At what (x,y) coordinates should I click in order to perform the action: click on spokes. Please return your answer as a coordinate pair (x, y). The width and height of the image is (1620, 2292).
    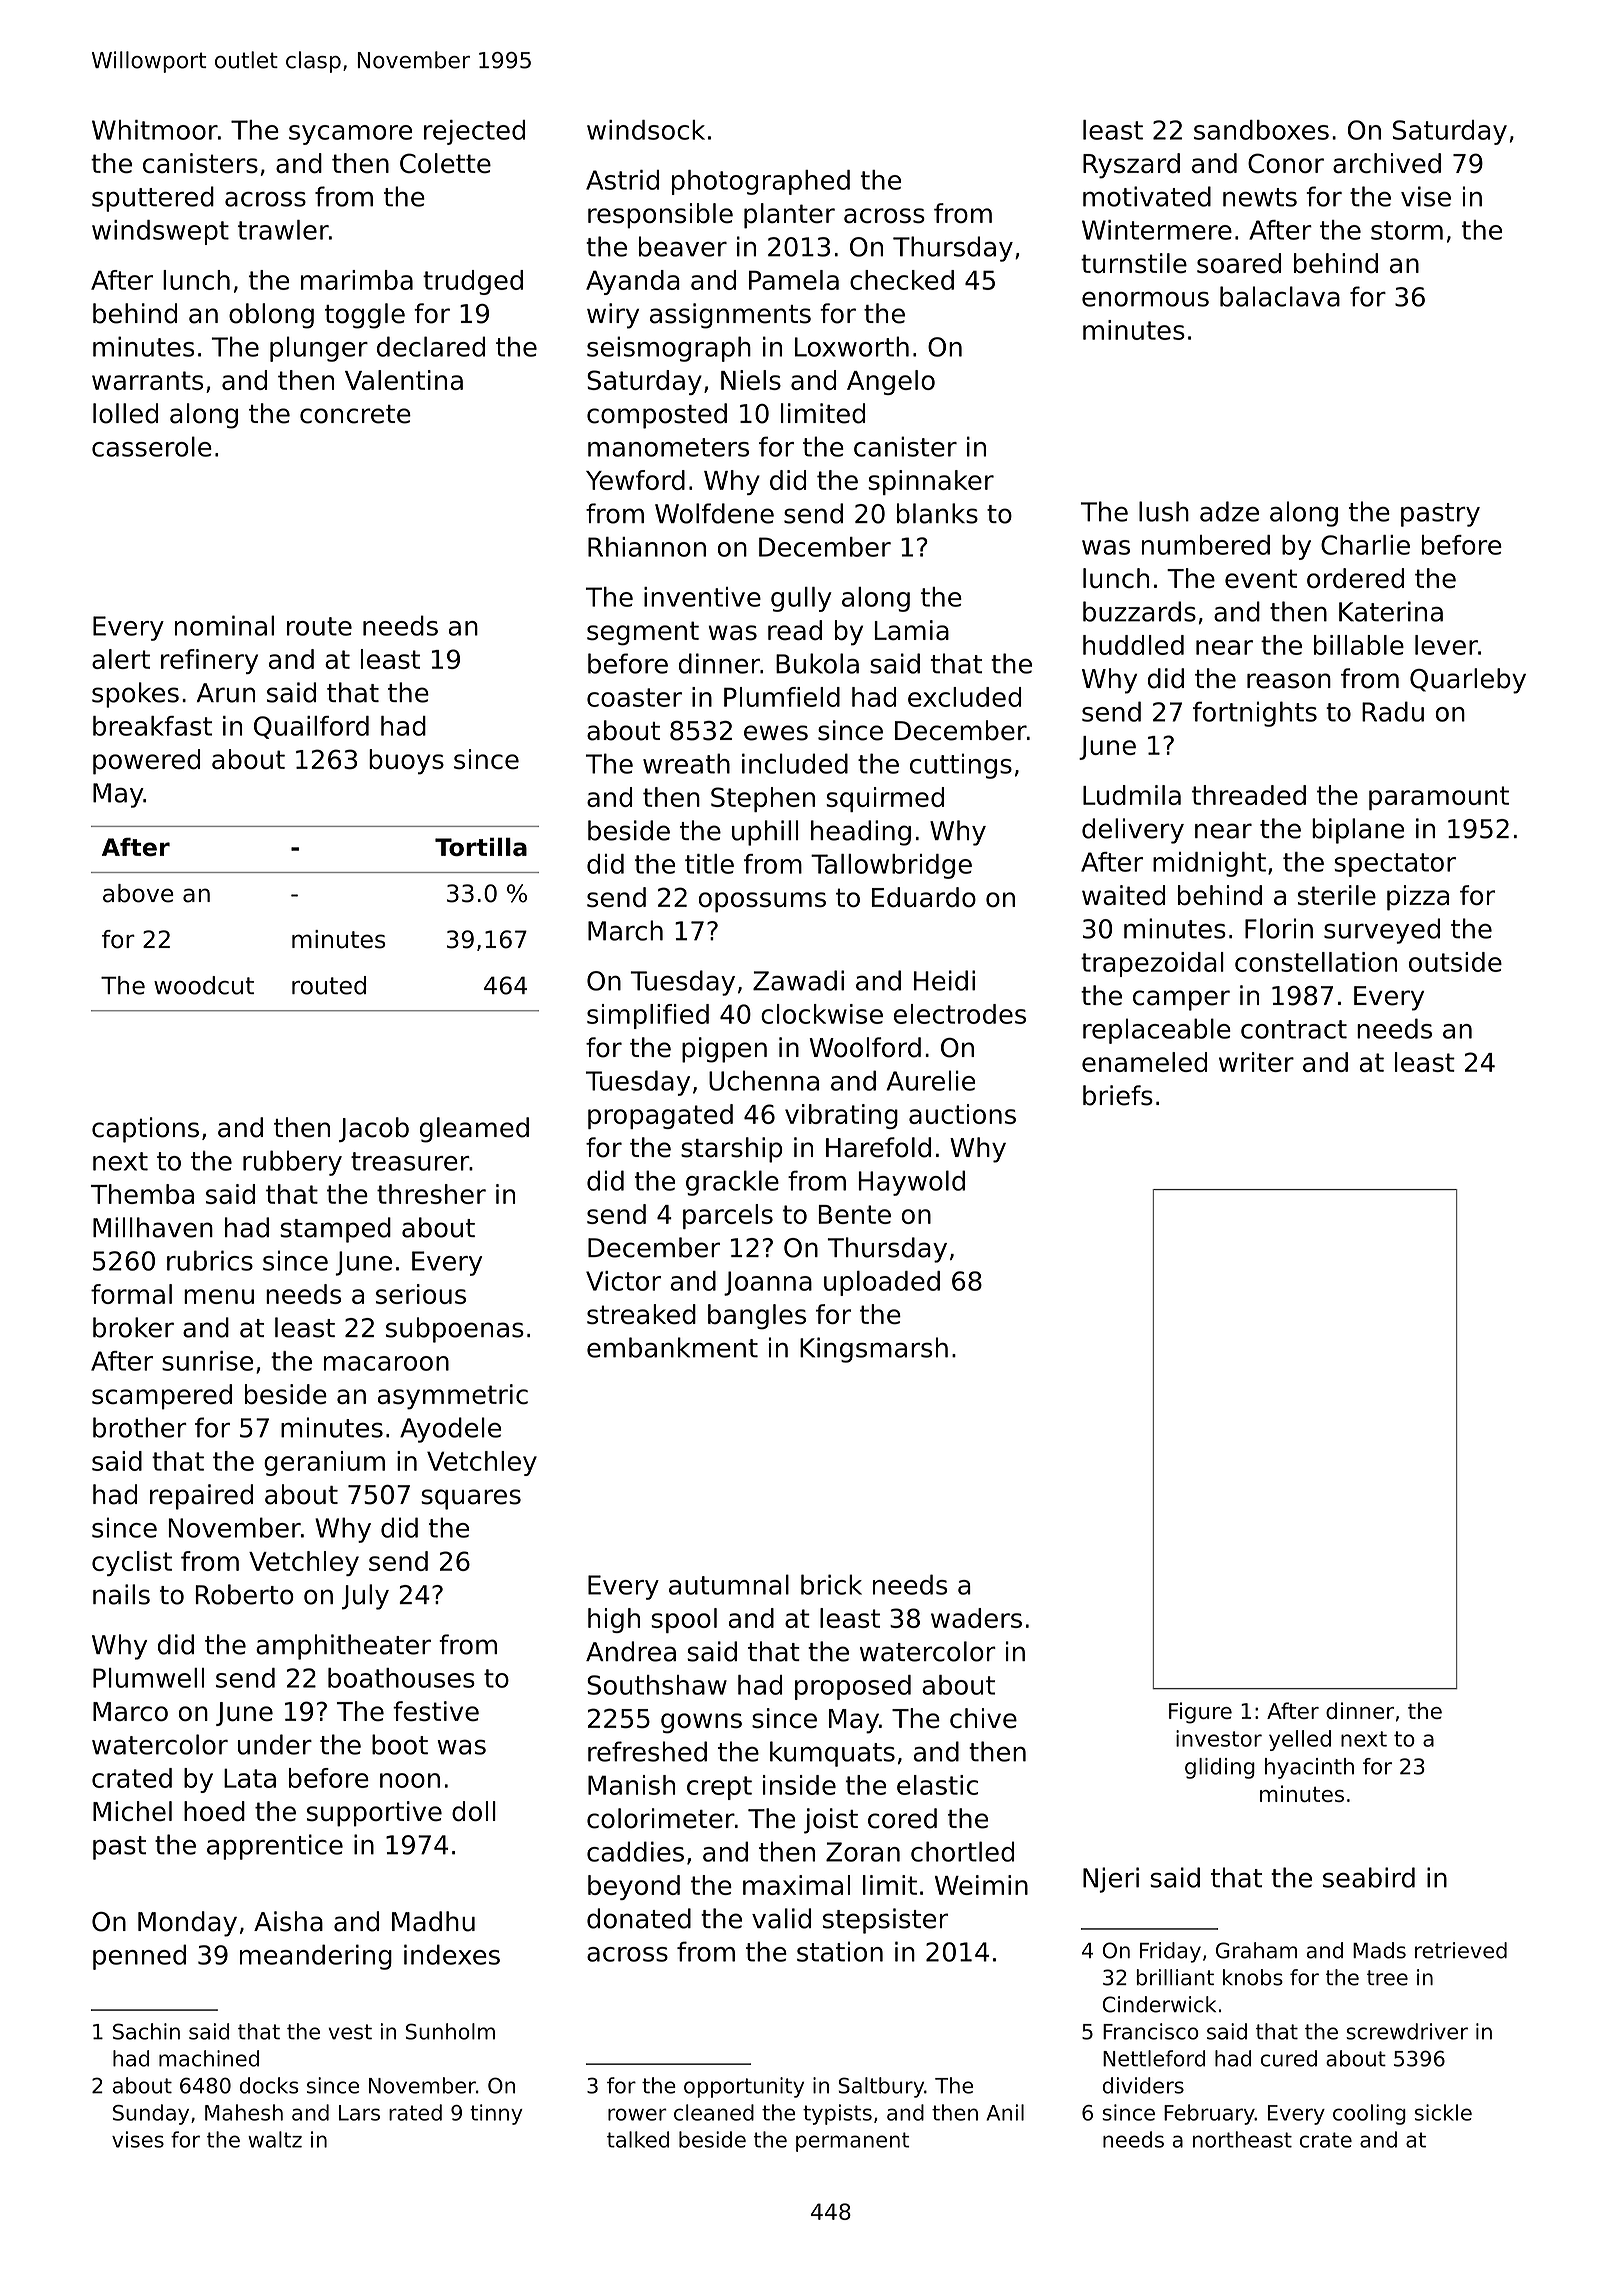
    Looking at the image, I should click on (135, 695).
